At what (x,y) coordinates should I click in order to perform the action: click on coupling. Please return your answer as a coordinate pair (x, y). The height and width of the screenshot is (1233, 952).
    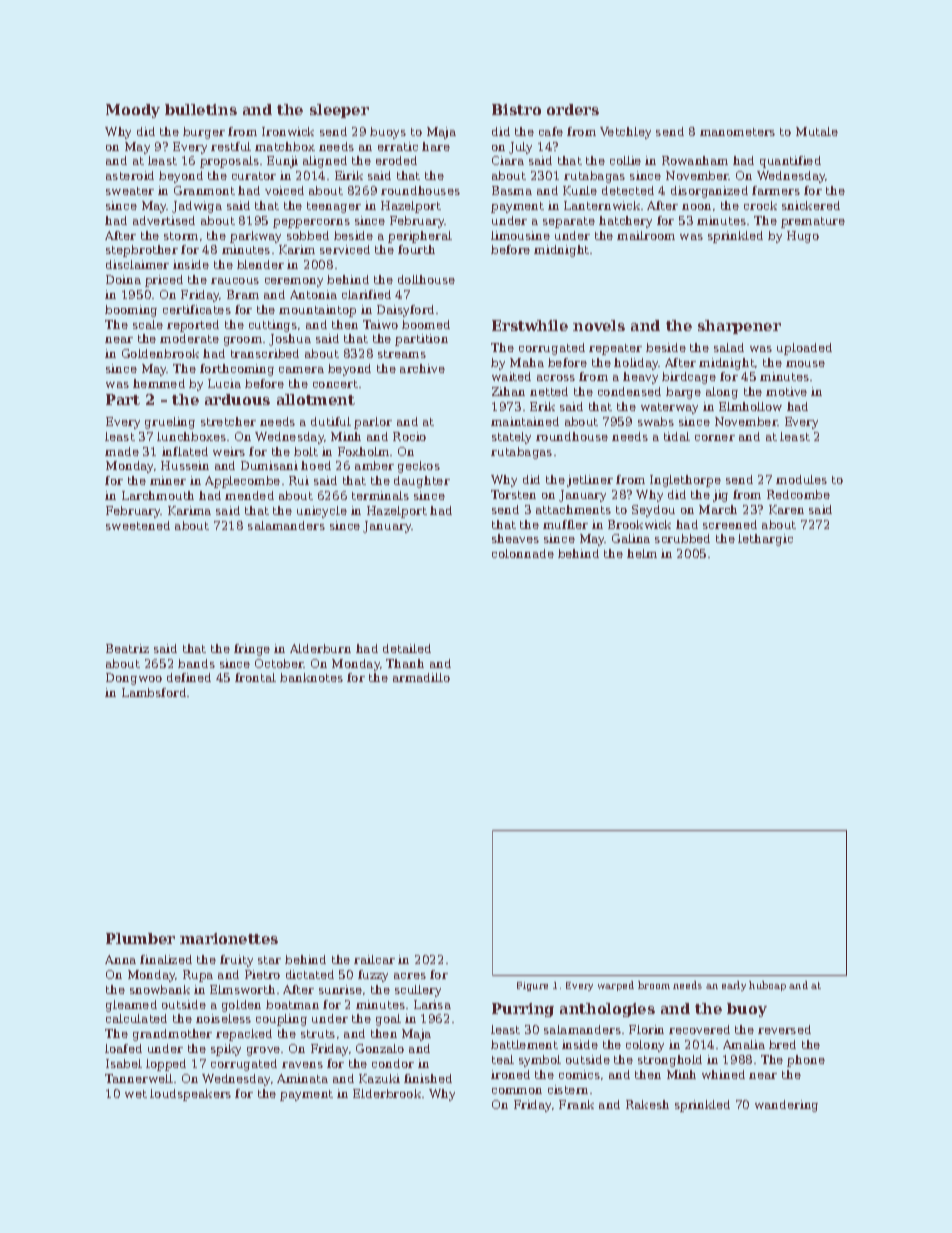
    Looking at the image, I should click on (281, 1020).
